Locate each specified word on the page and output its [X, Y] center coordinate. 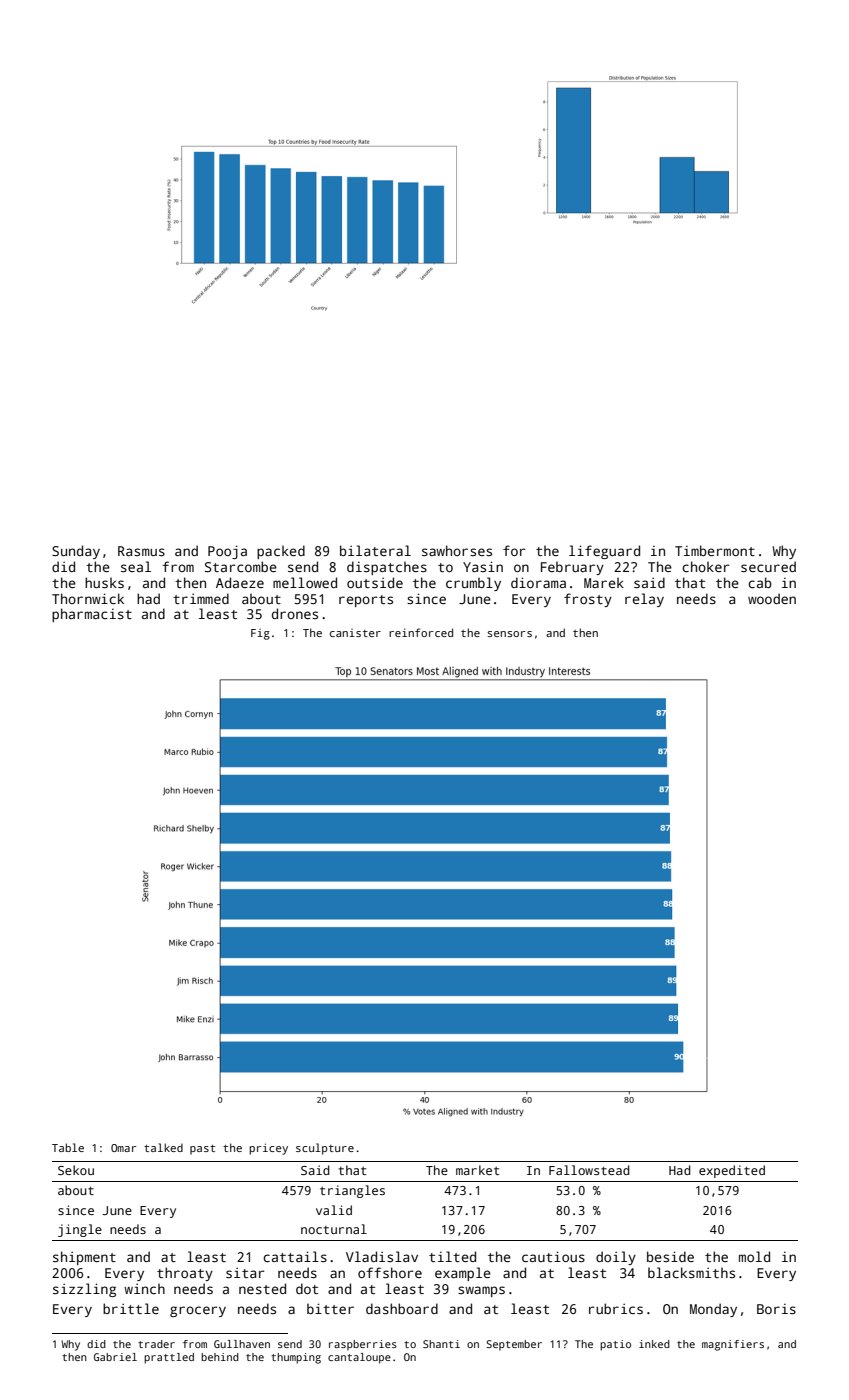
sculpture [325, 1149]
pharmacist [92, 615]
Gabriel [115, 1357]
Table [68, 1147]
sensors [509, 634]
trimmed [201, 598]
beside [670, 1256]
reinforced [421, 632]
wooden [772, 598]
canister [355, 633]
